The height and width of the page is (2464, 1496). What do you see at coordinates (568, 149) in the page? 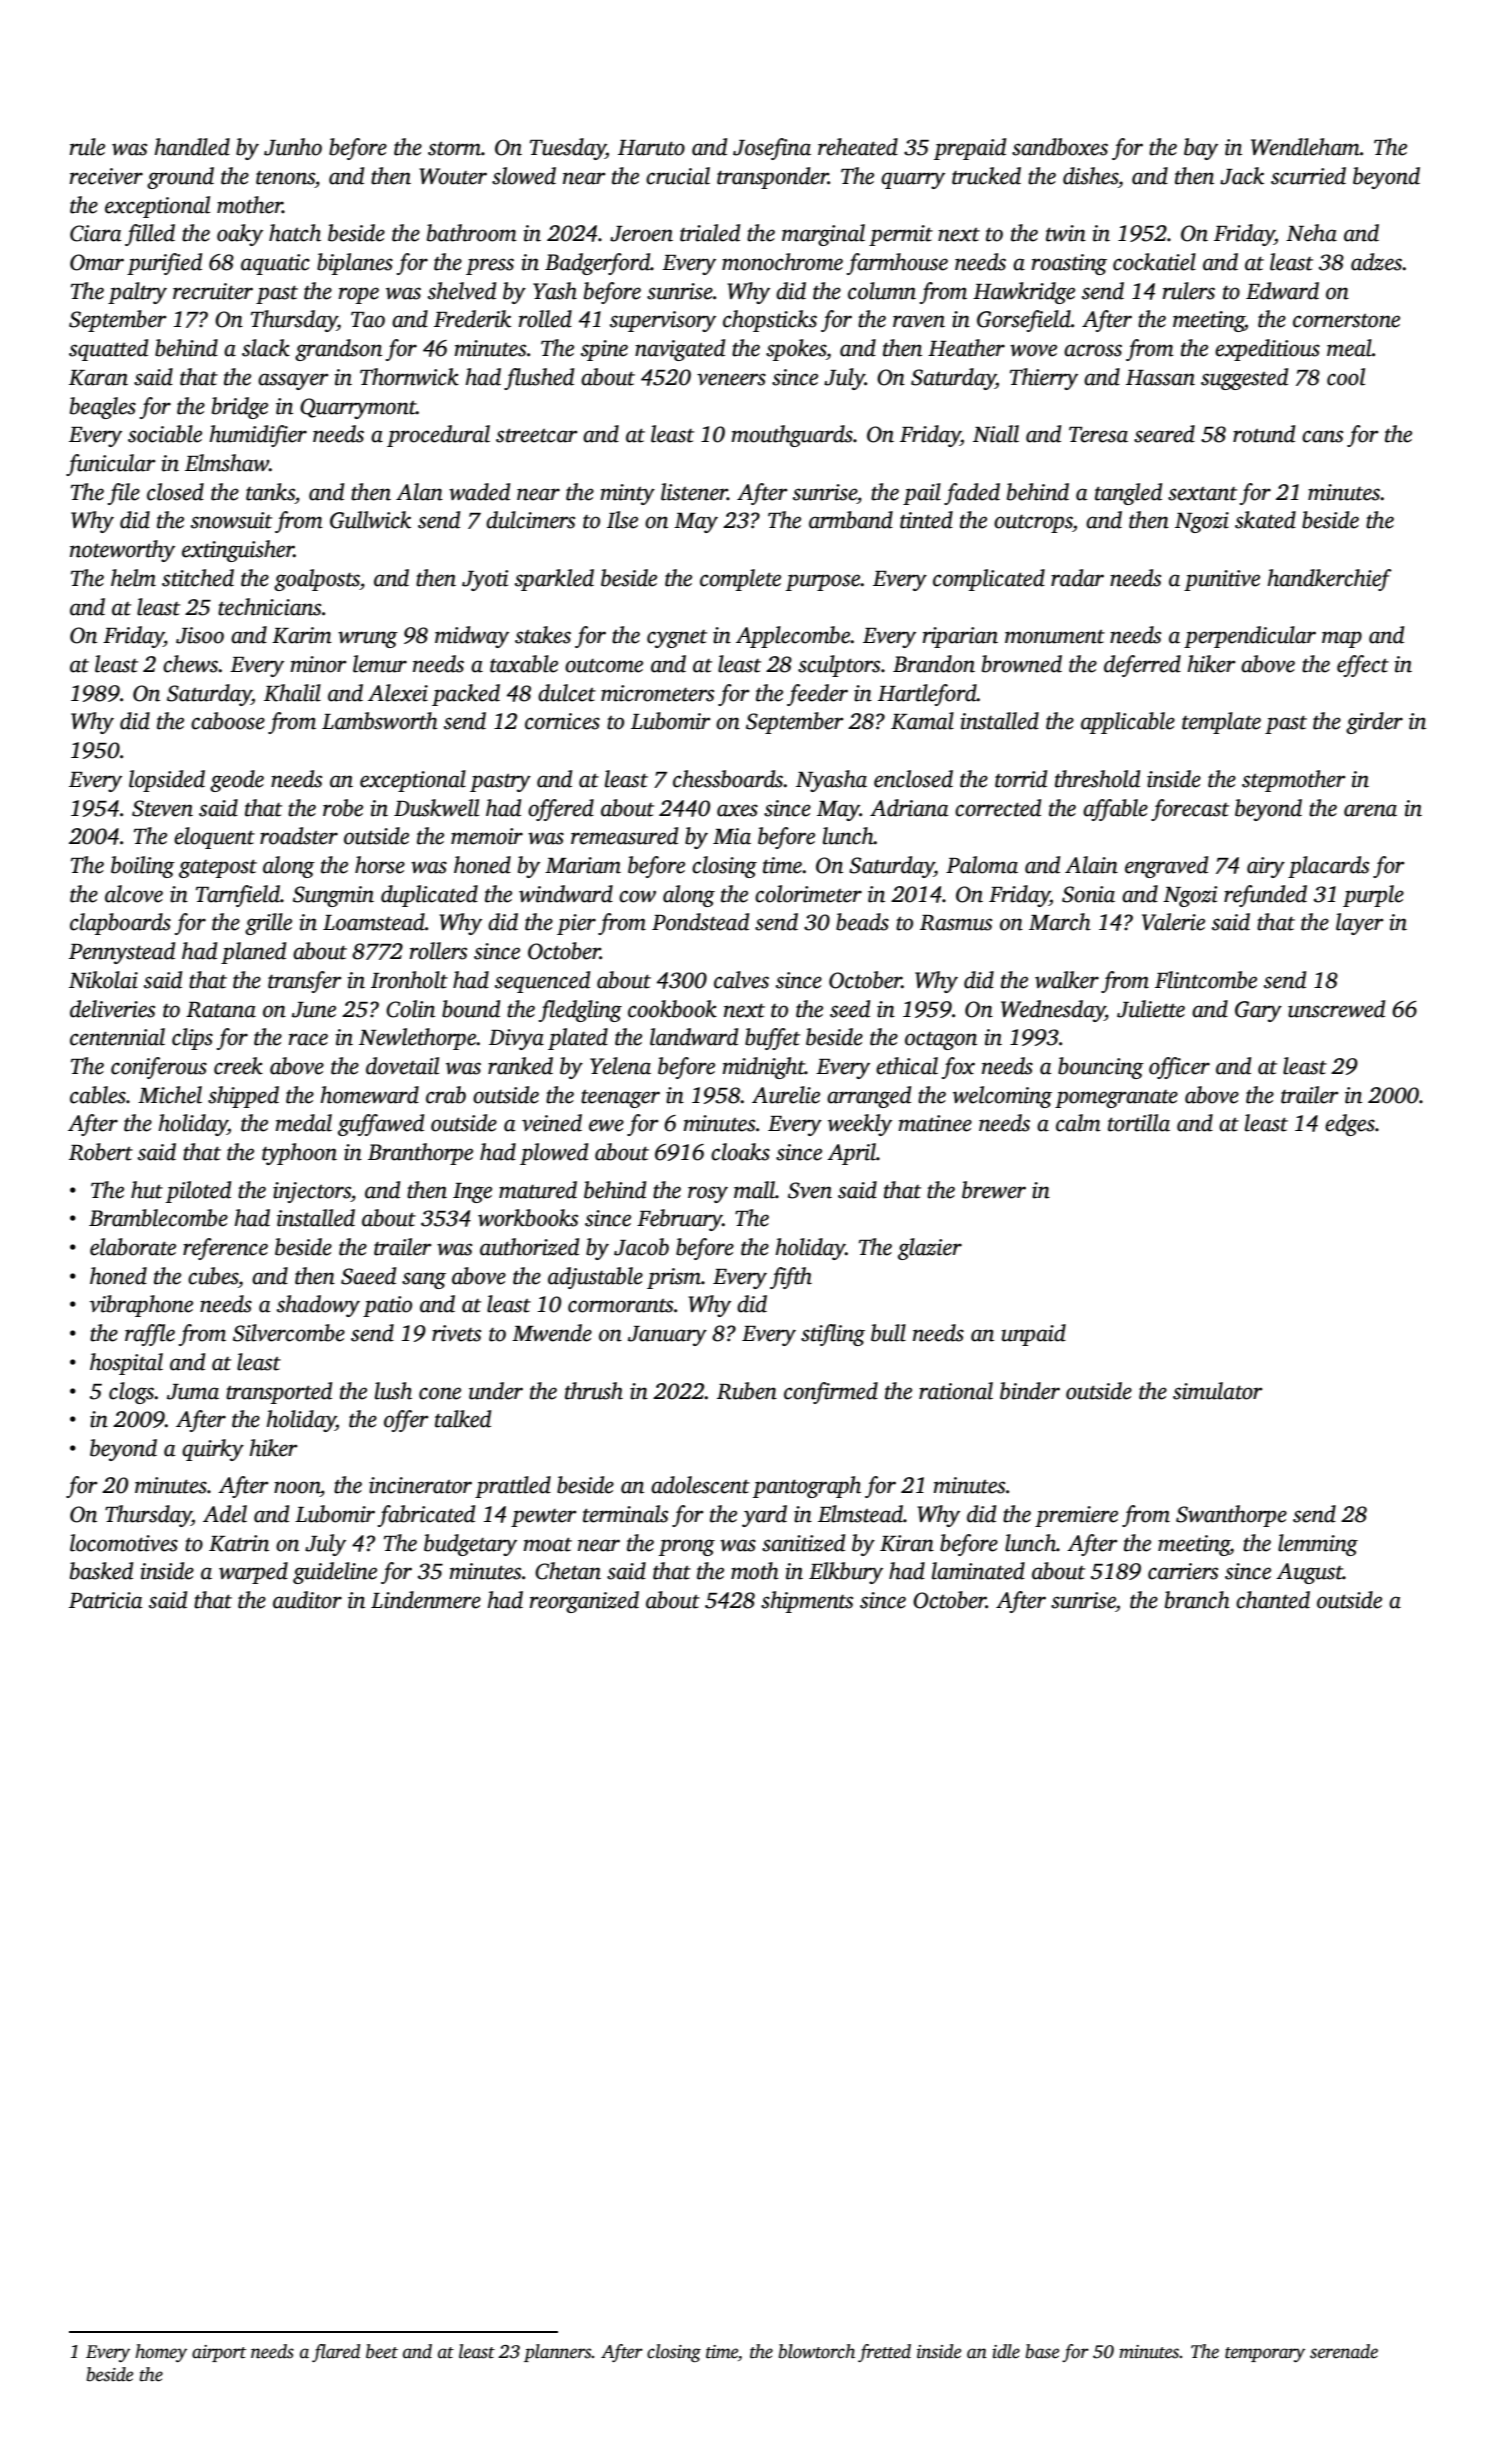
I see `Tuesday` at bounding box center [568, 149].
